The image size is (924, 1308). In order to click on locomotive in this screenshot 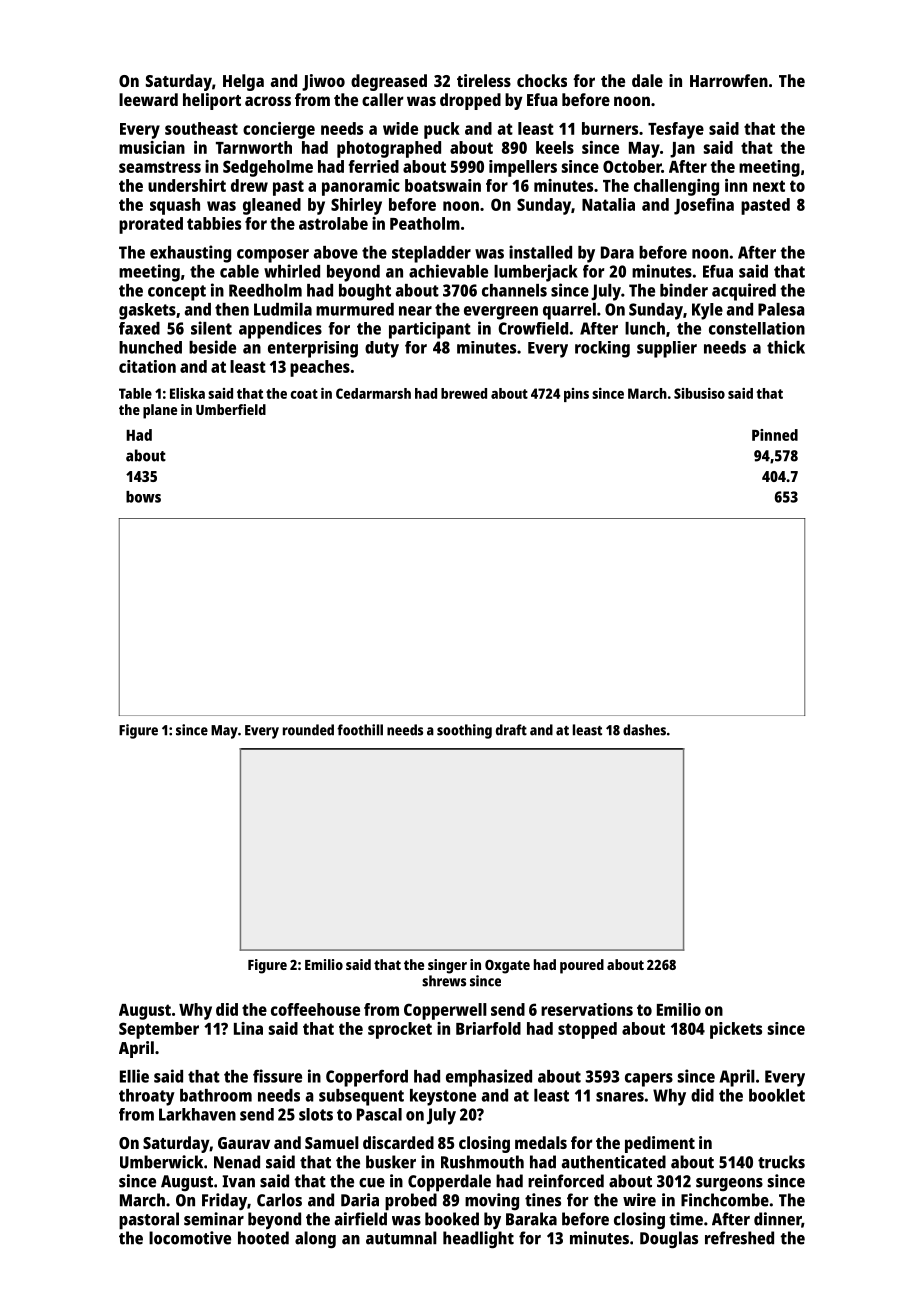, I will do `click(190, 1238)`.
